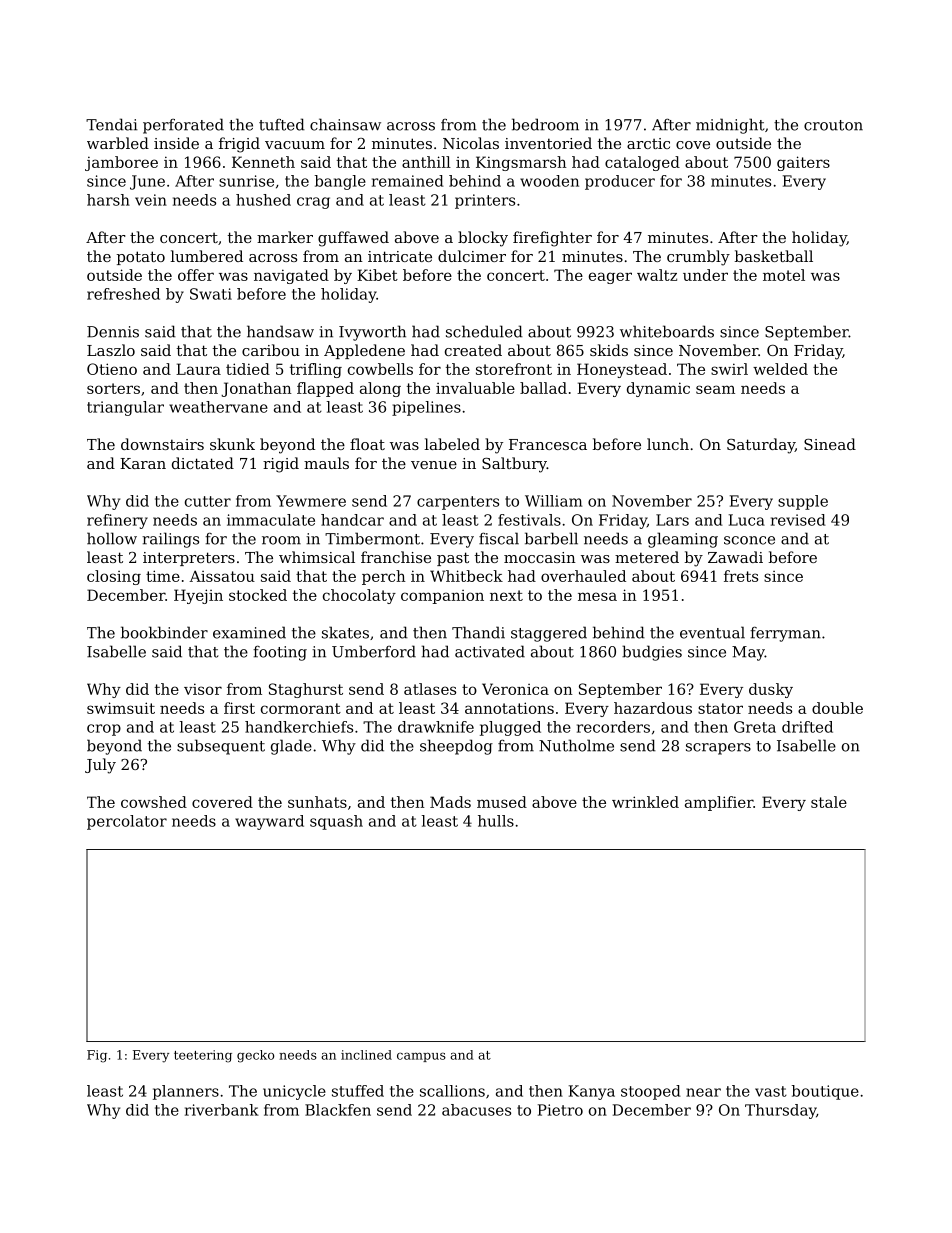  What do you see at coordinates (186, 1092) in the screenshot?
I see `planners` at bounding box center [186, 1092].
